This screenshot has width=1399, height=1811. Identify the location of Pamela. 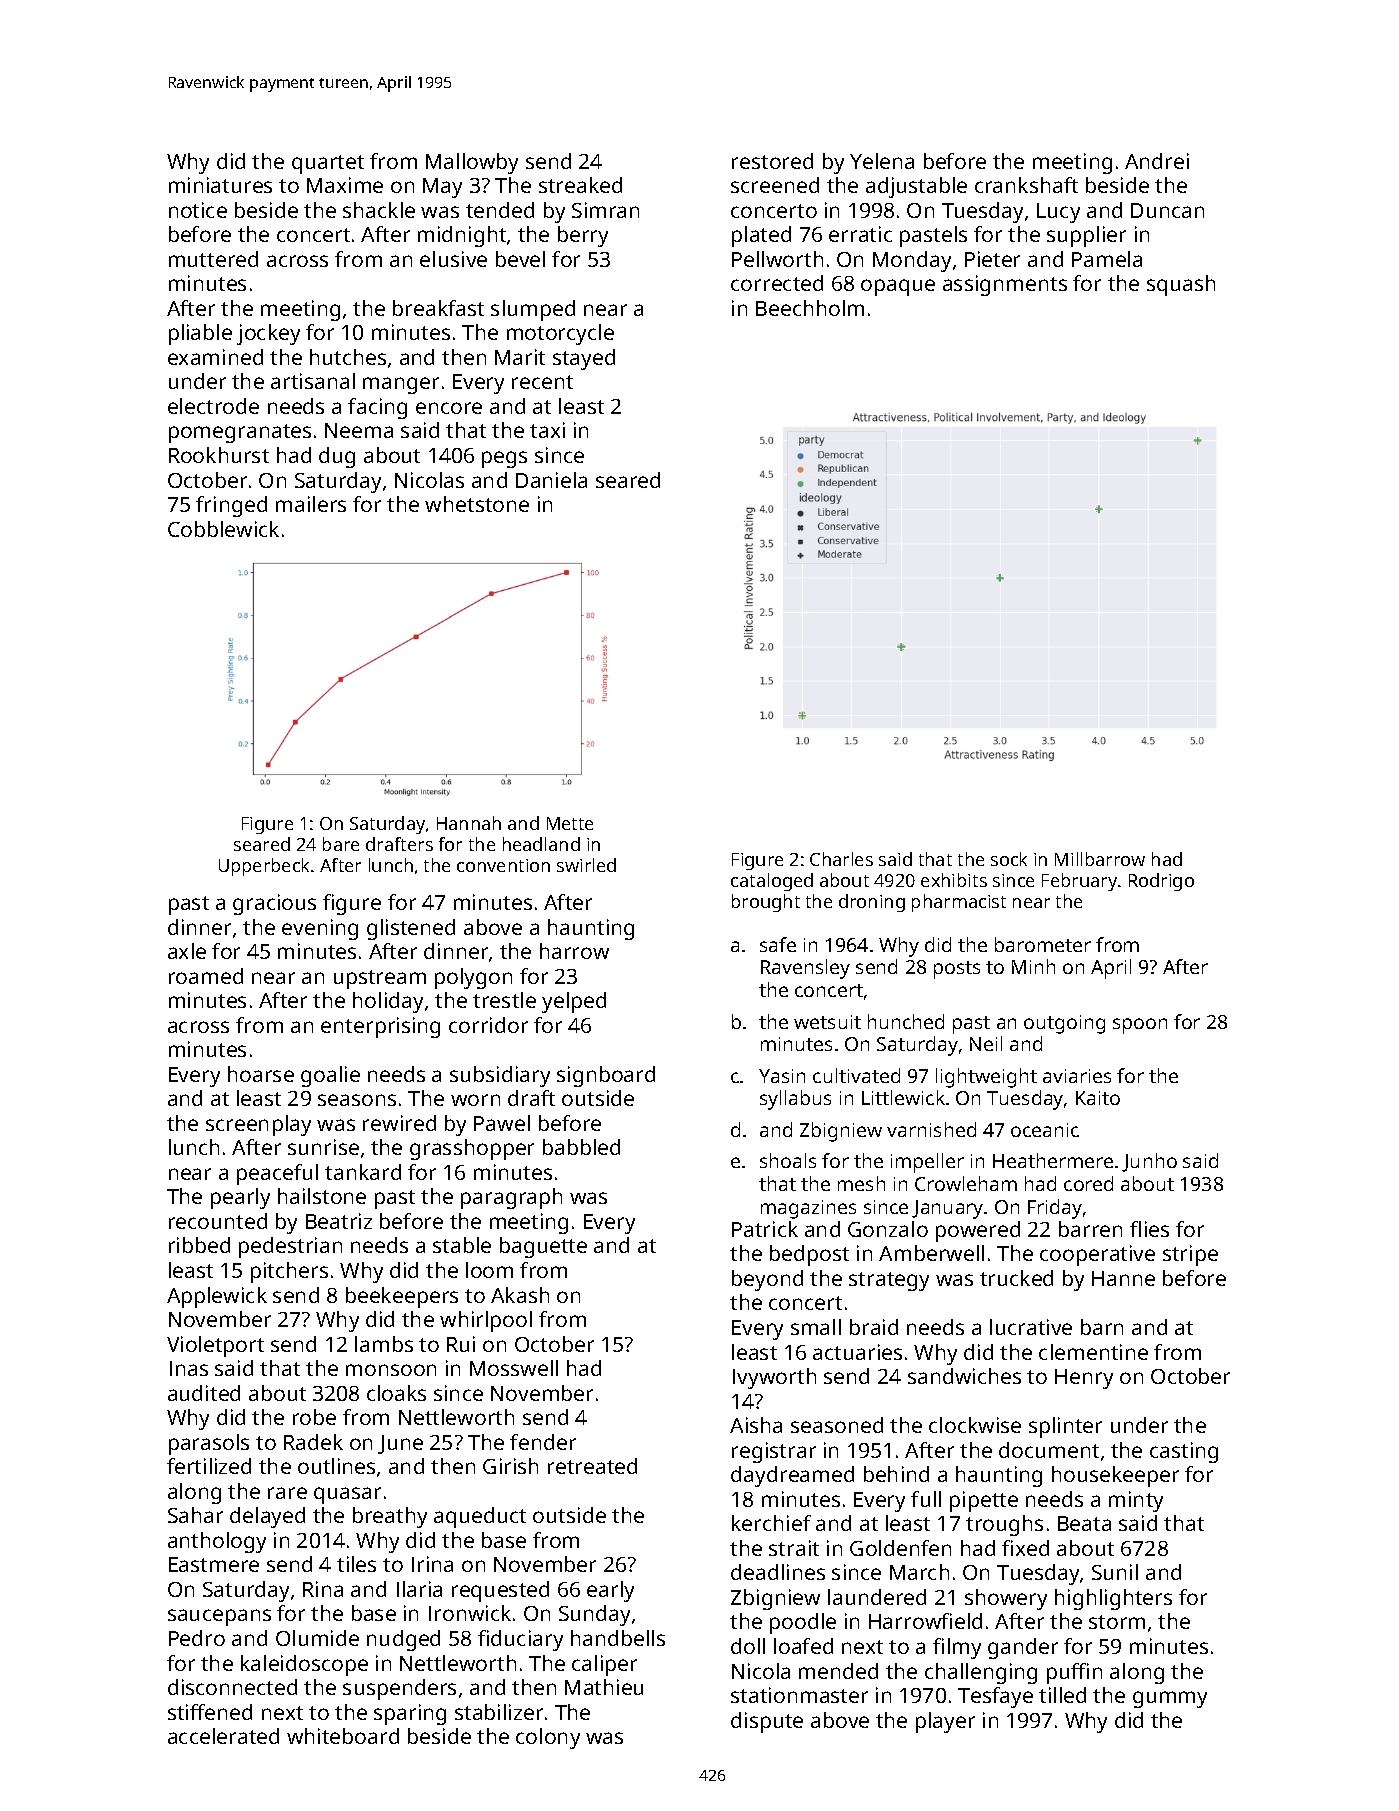
(1107, 259).
